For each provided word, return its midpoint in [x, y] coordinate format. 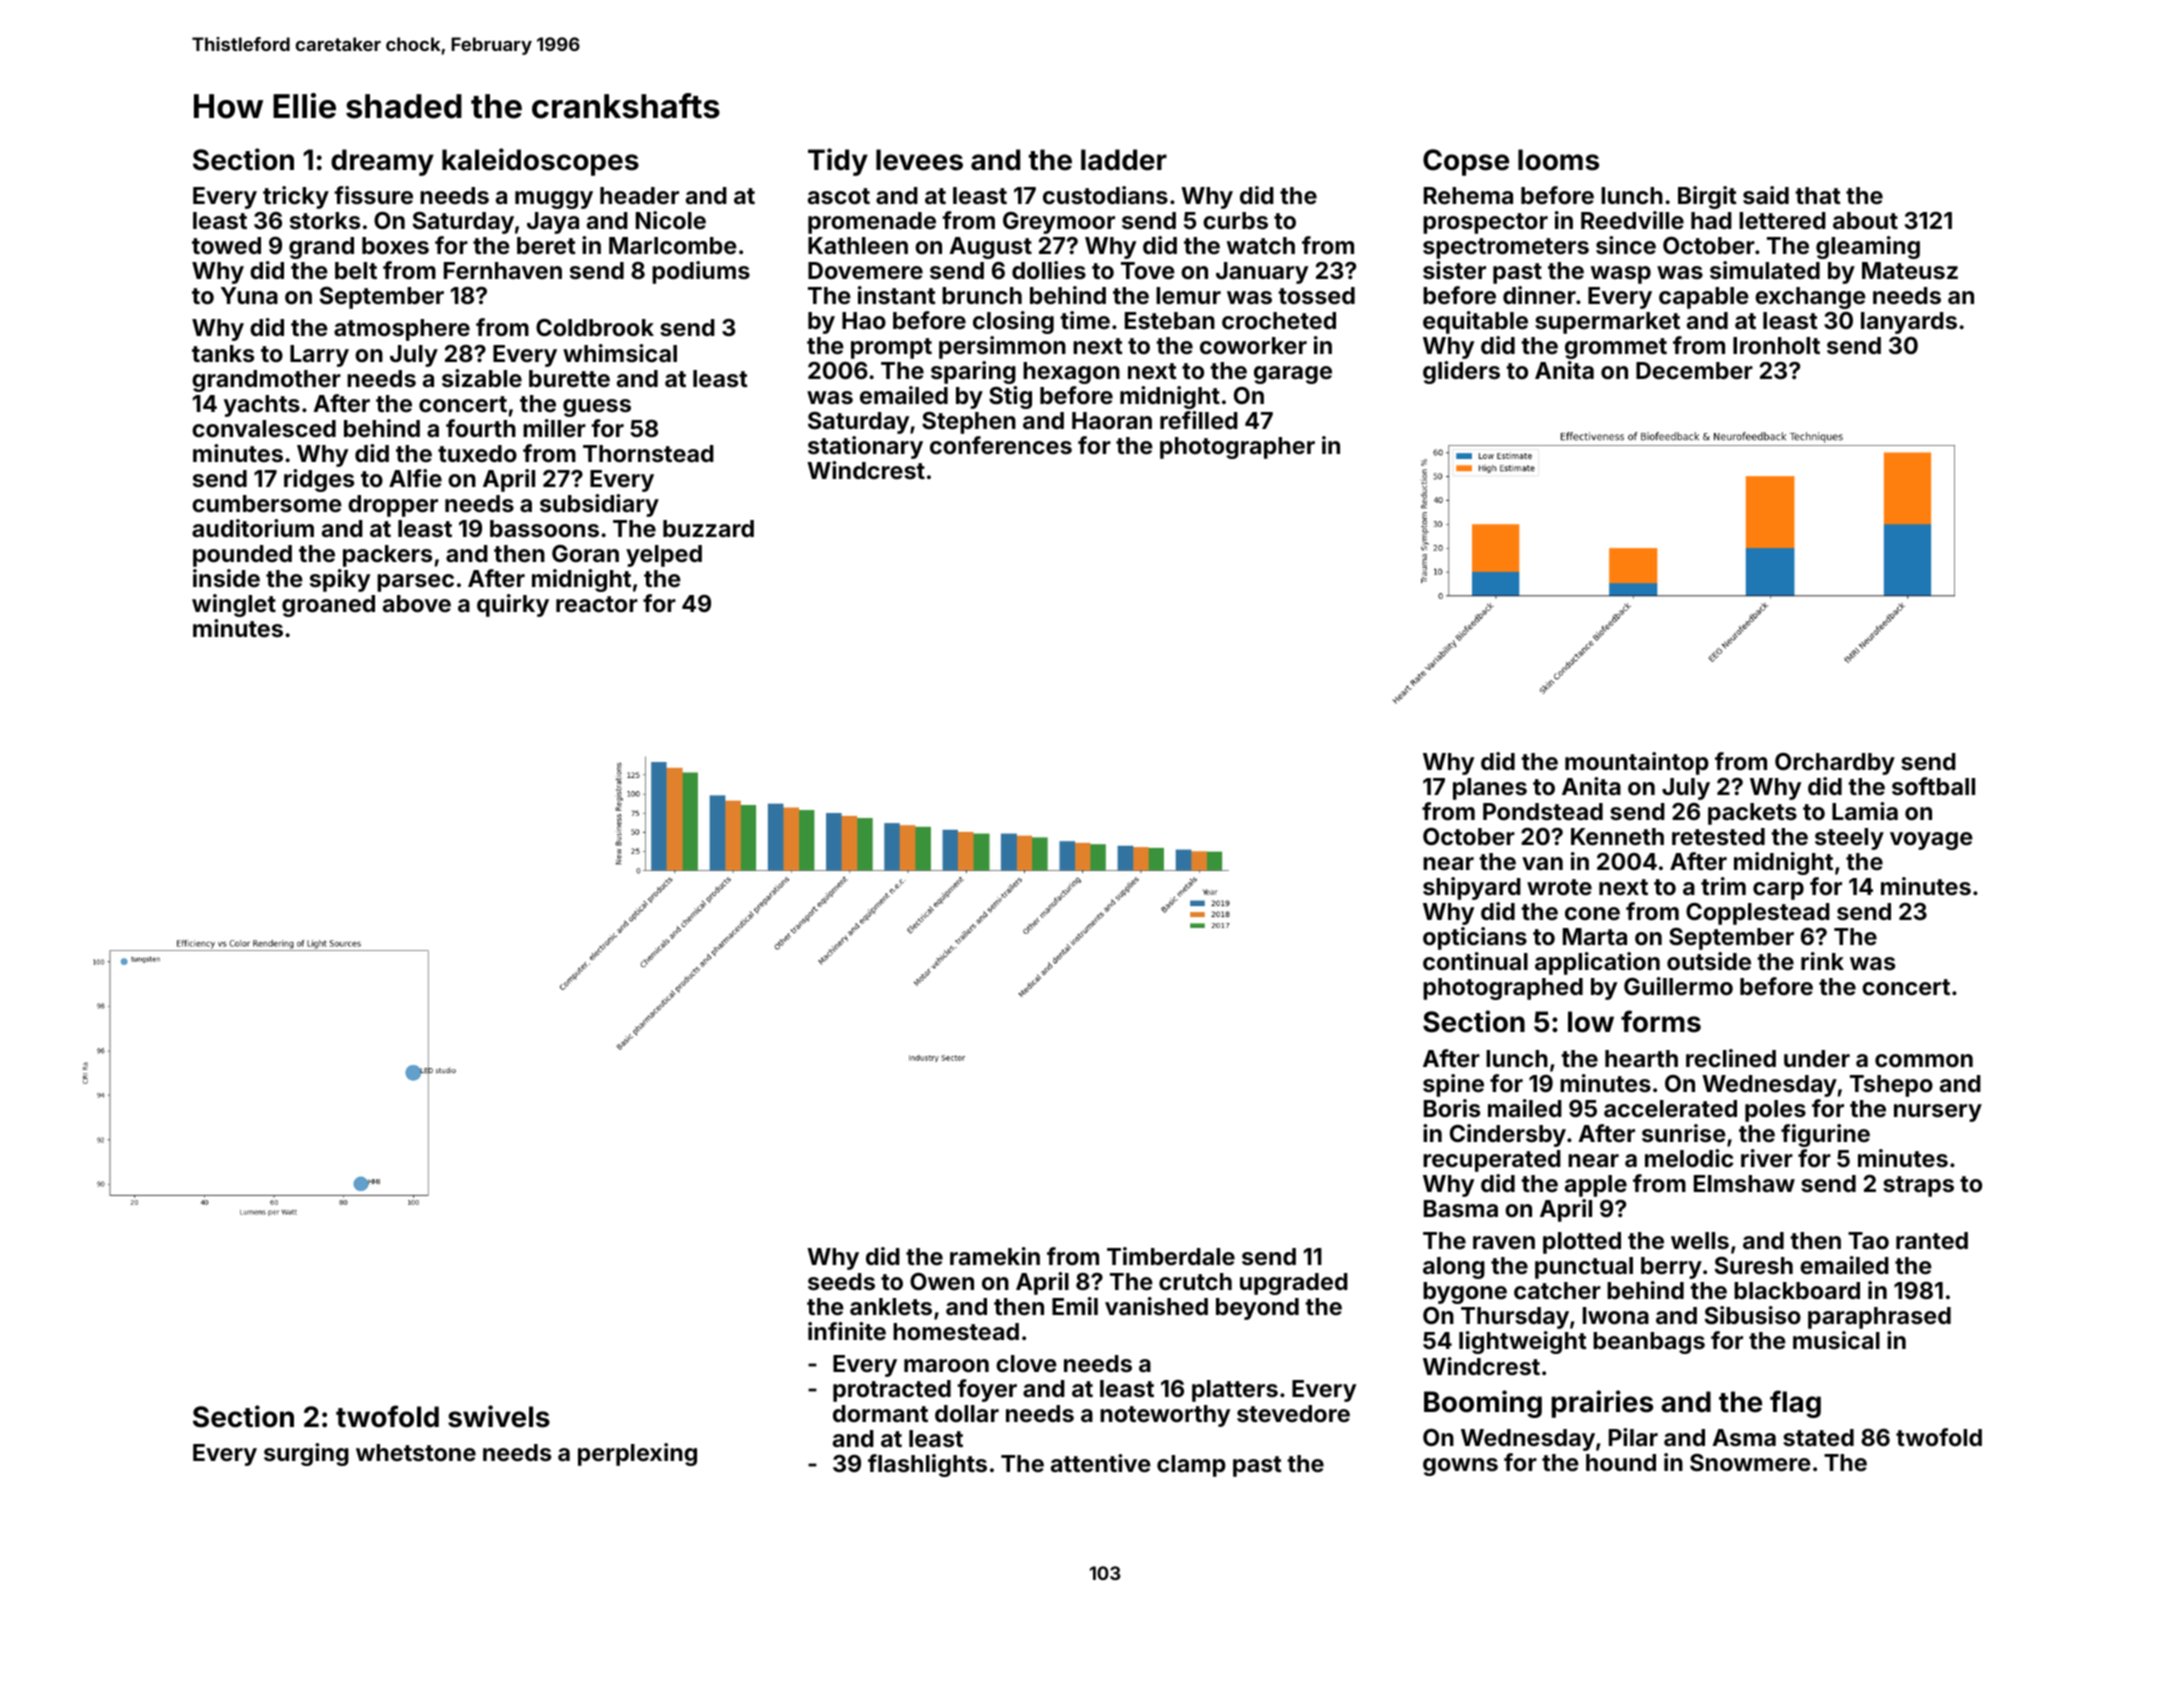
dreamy [382, 162]
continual [1475, 961]
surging [306, 1454]
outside [1709, 961]
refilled [1199, 420]
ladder [1124, 160]
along [1454, 1268]
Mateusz [1910, 270]
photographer [1237, 448]
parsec [415, 583]
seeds [841, 1281]
